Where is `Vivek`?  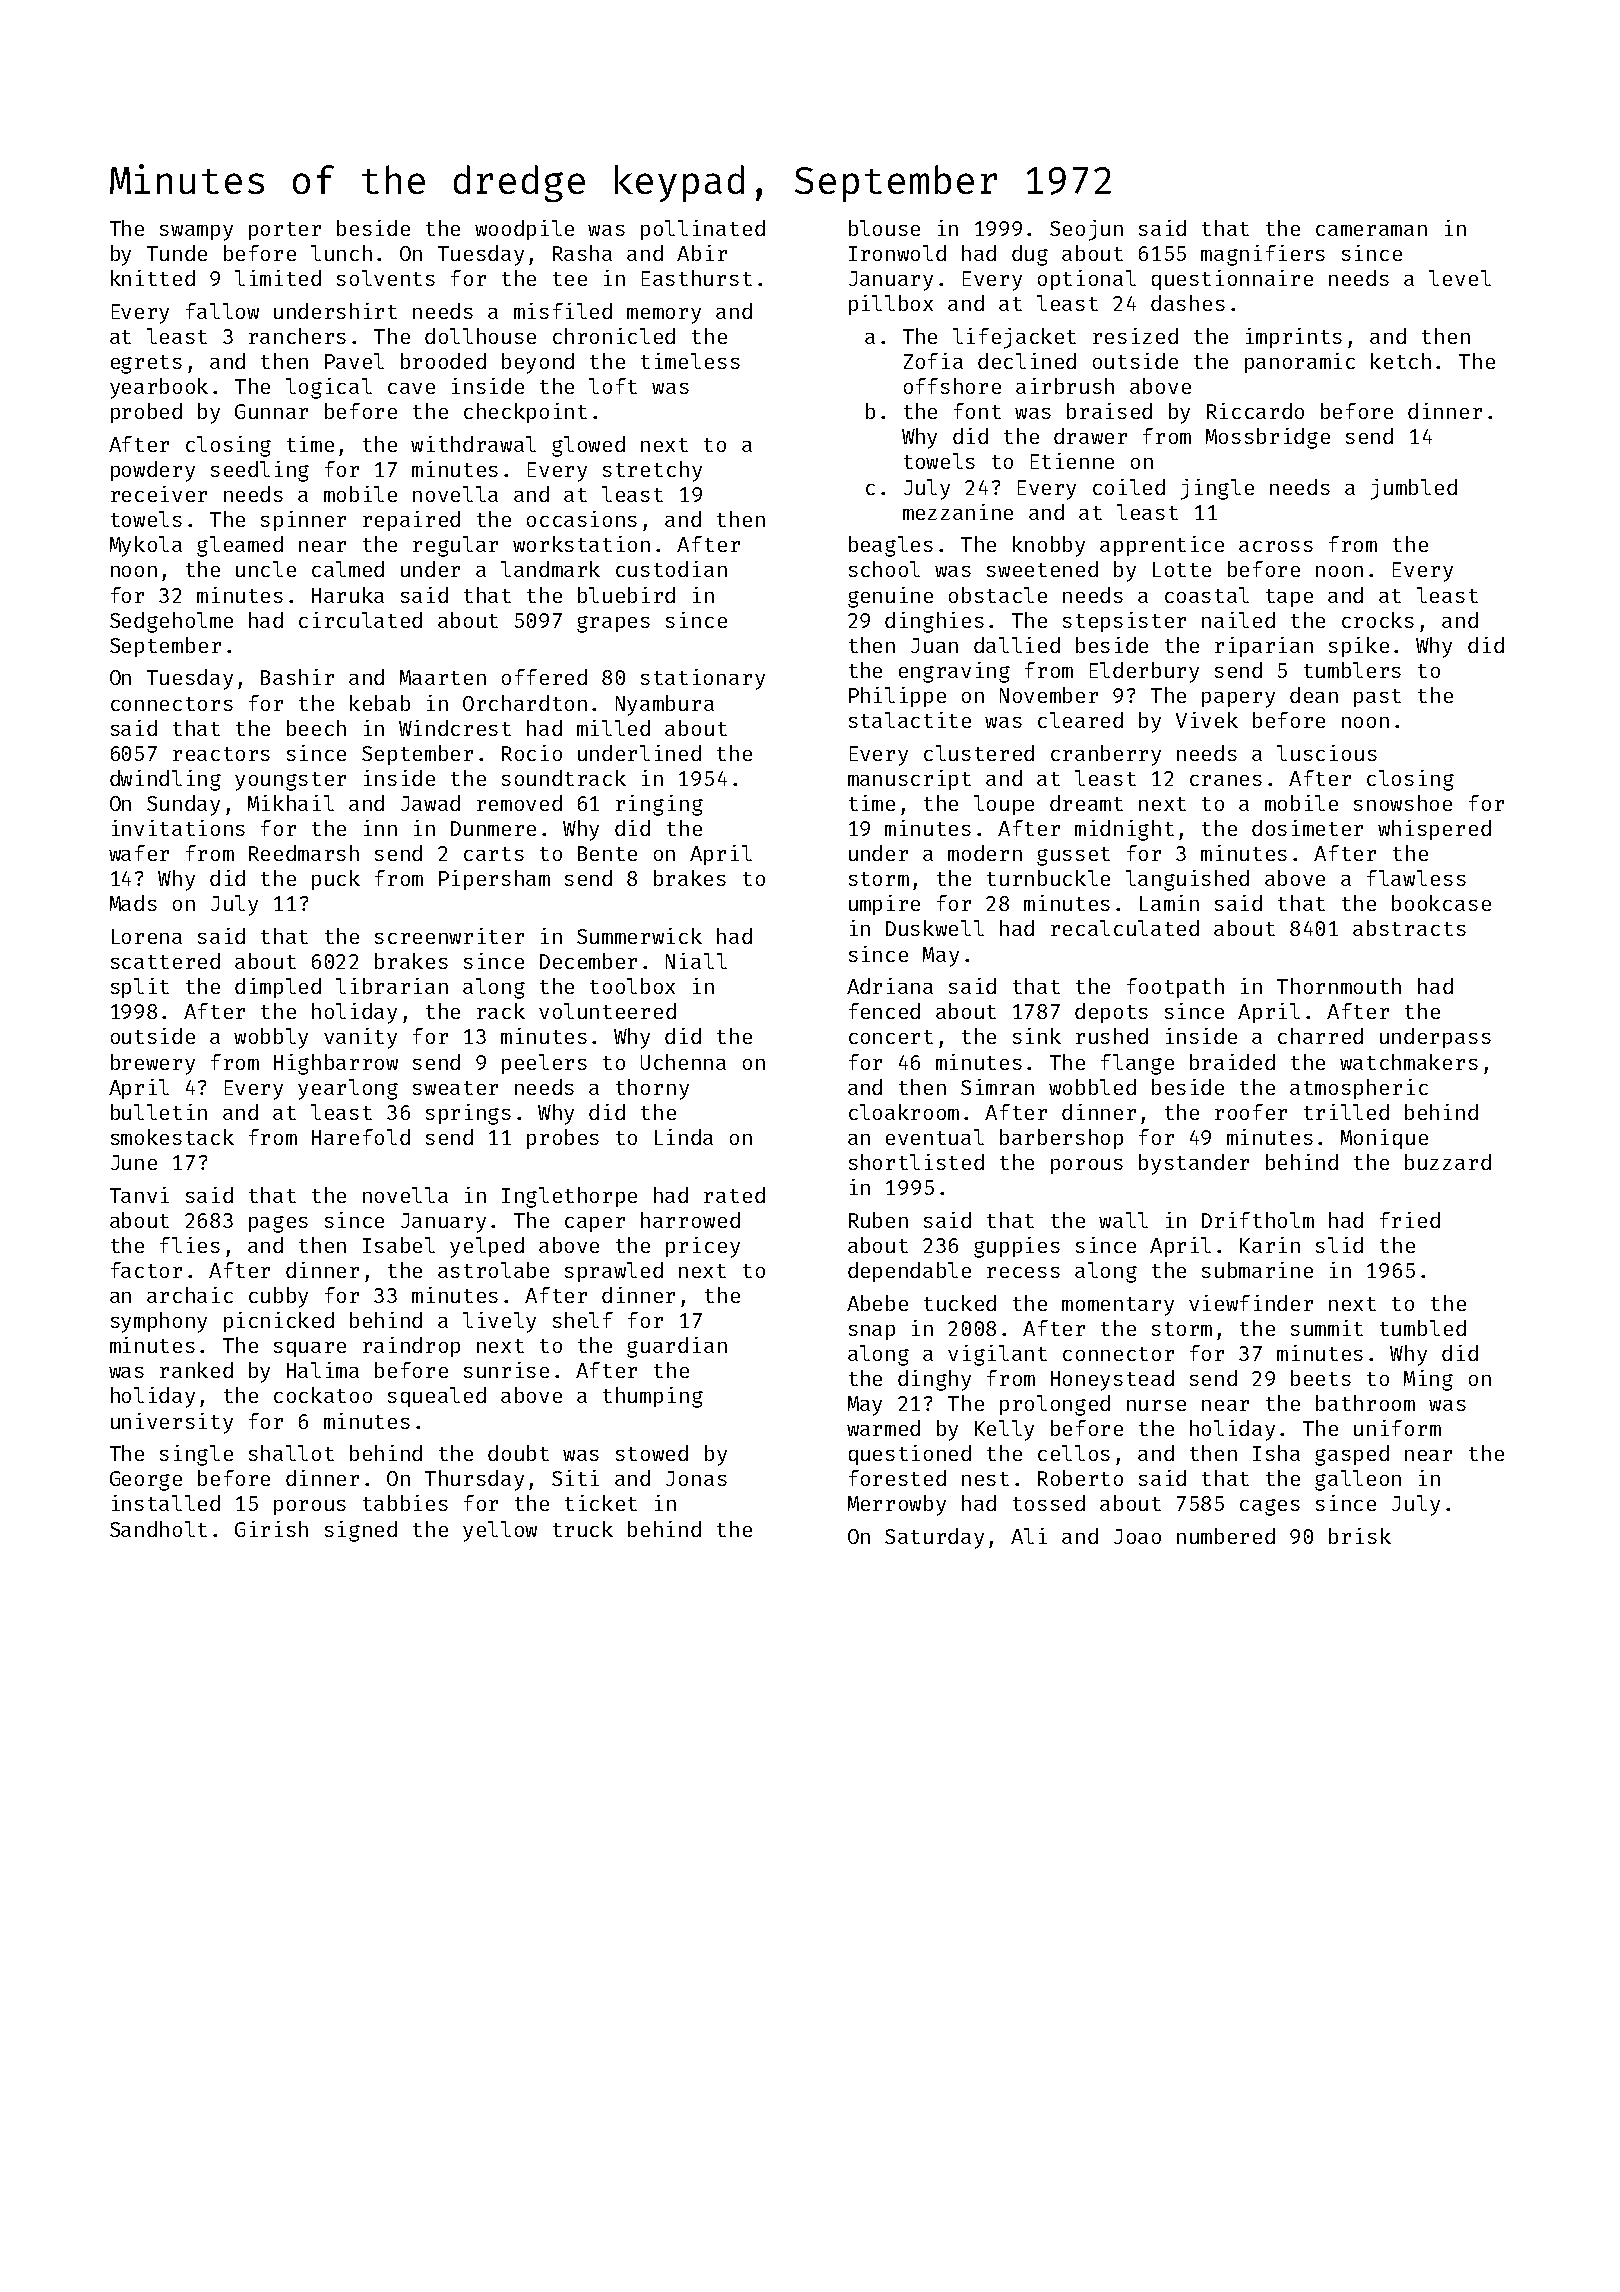
Vivek is located at coordinates (1207, 720).
